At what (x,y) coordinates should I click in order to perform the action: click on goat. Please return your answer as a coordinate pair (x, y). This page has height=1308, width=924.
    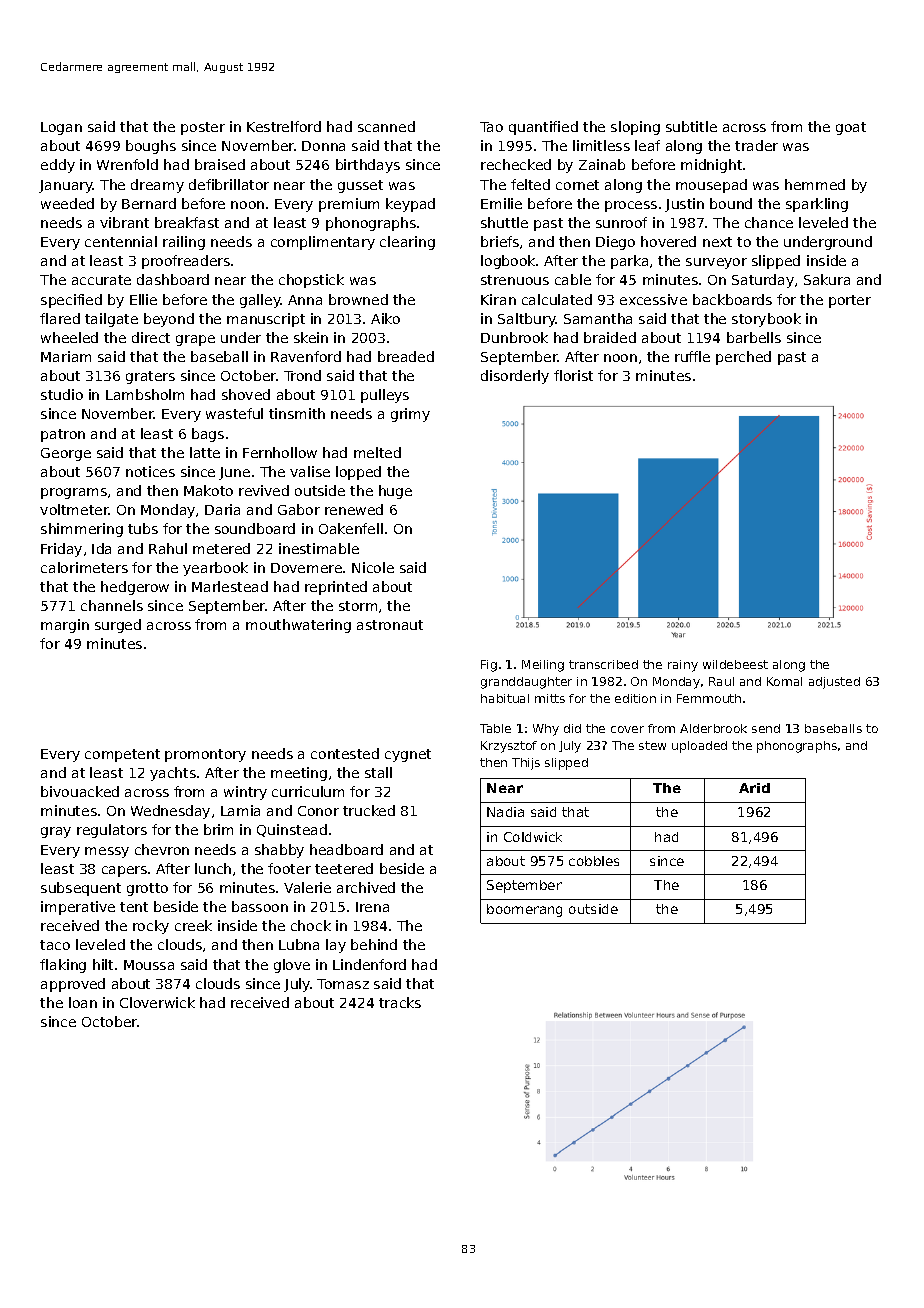
    Looking at the image, I should click on (851, 128).
